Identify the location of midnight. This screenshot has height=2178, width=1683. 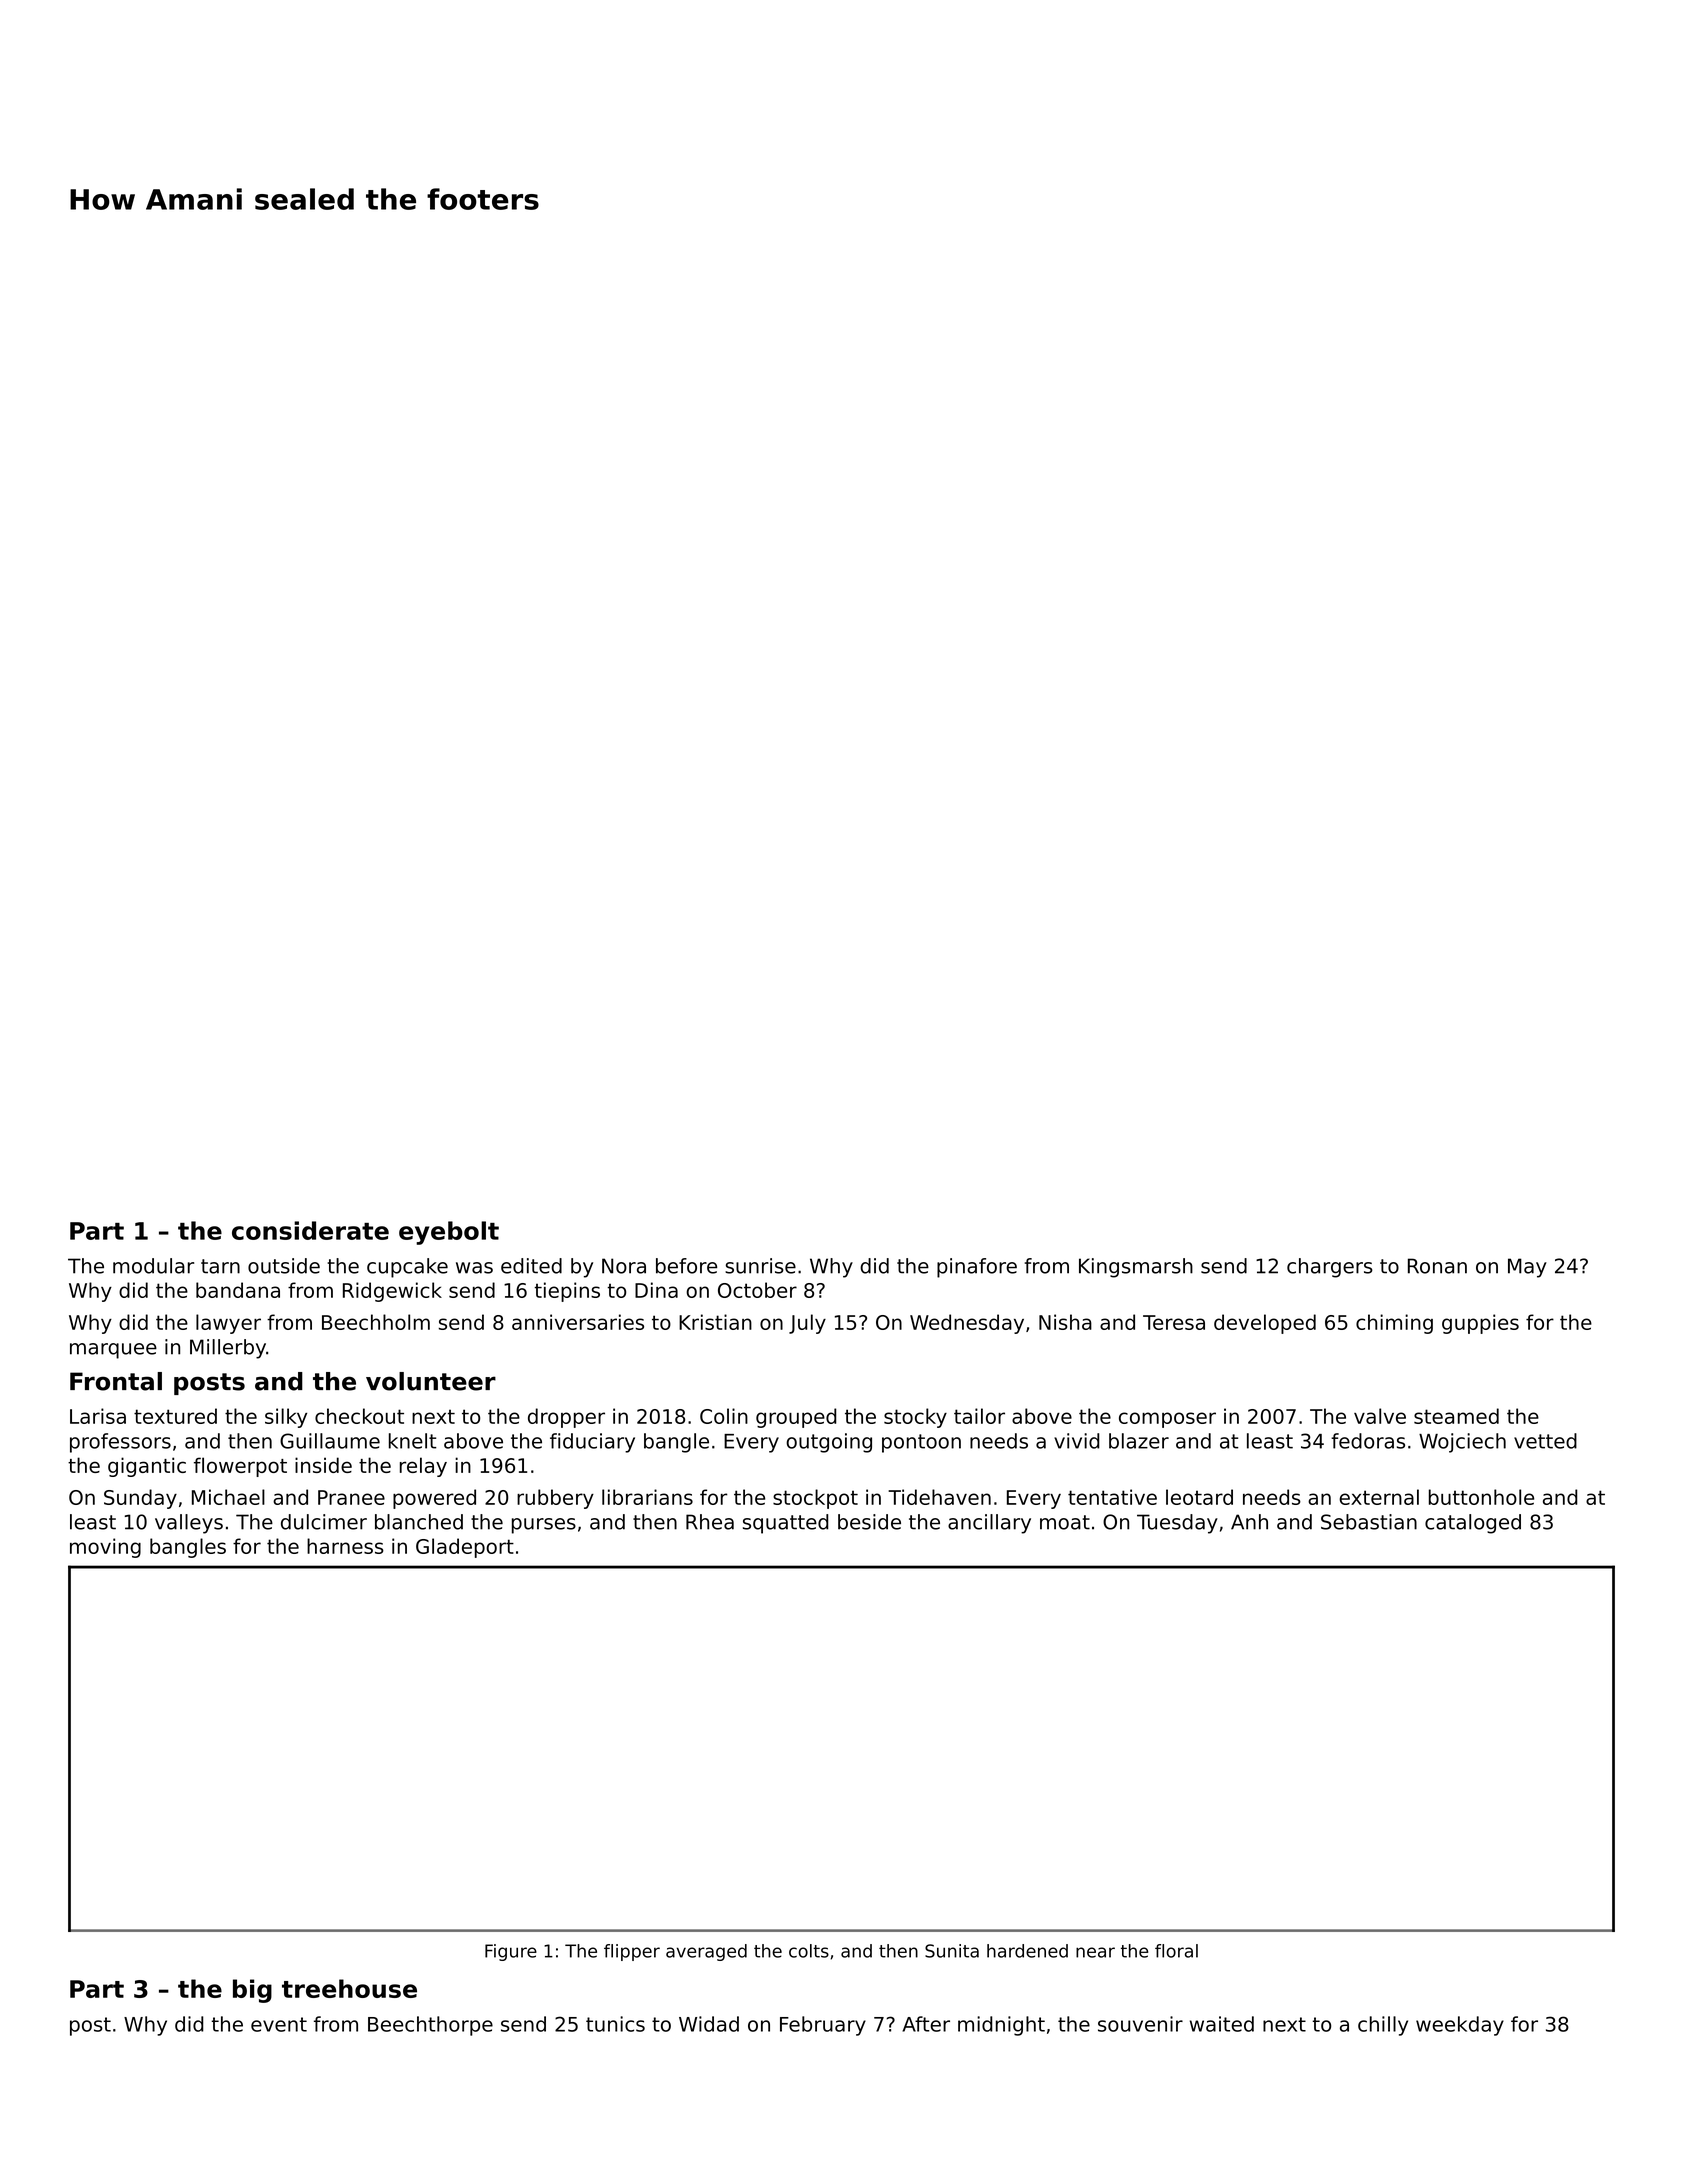
(1001, 2026).
